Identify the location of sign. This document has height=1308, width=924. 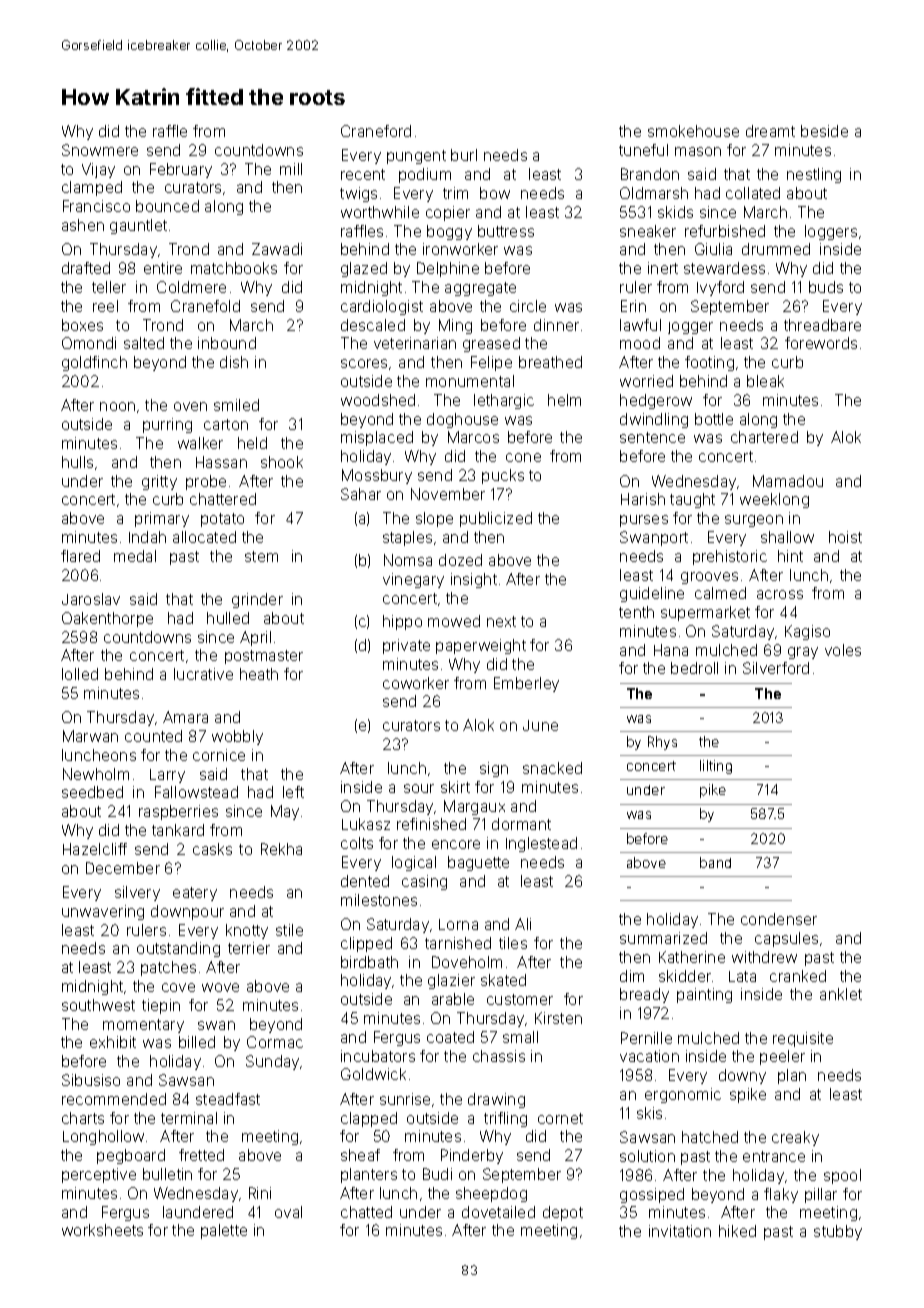
(494, 769).
